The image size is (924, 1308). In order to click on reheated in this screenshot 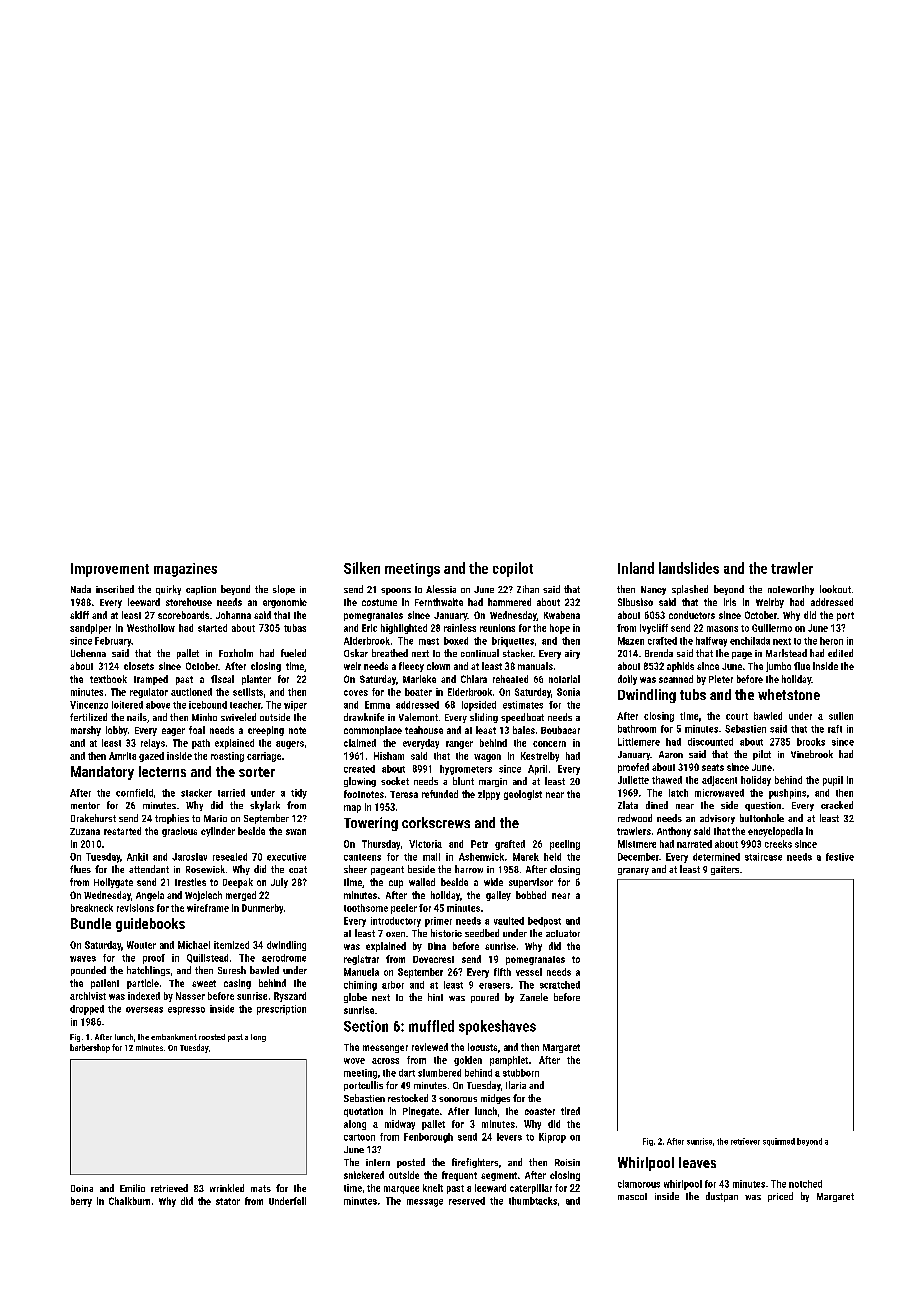, I will do `click(510, 679)`.
